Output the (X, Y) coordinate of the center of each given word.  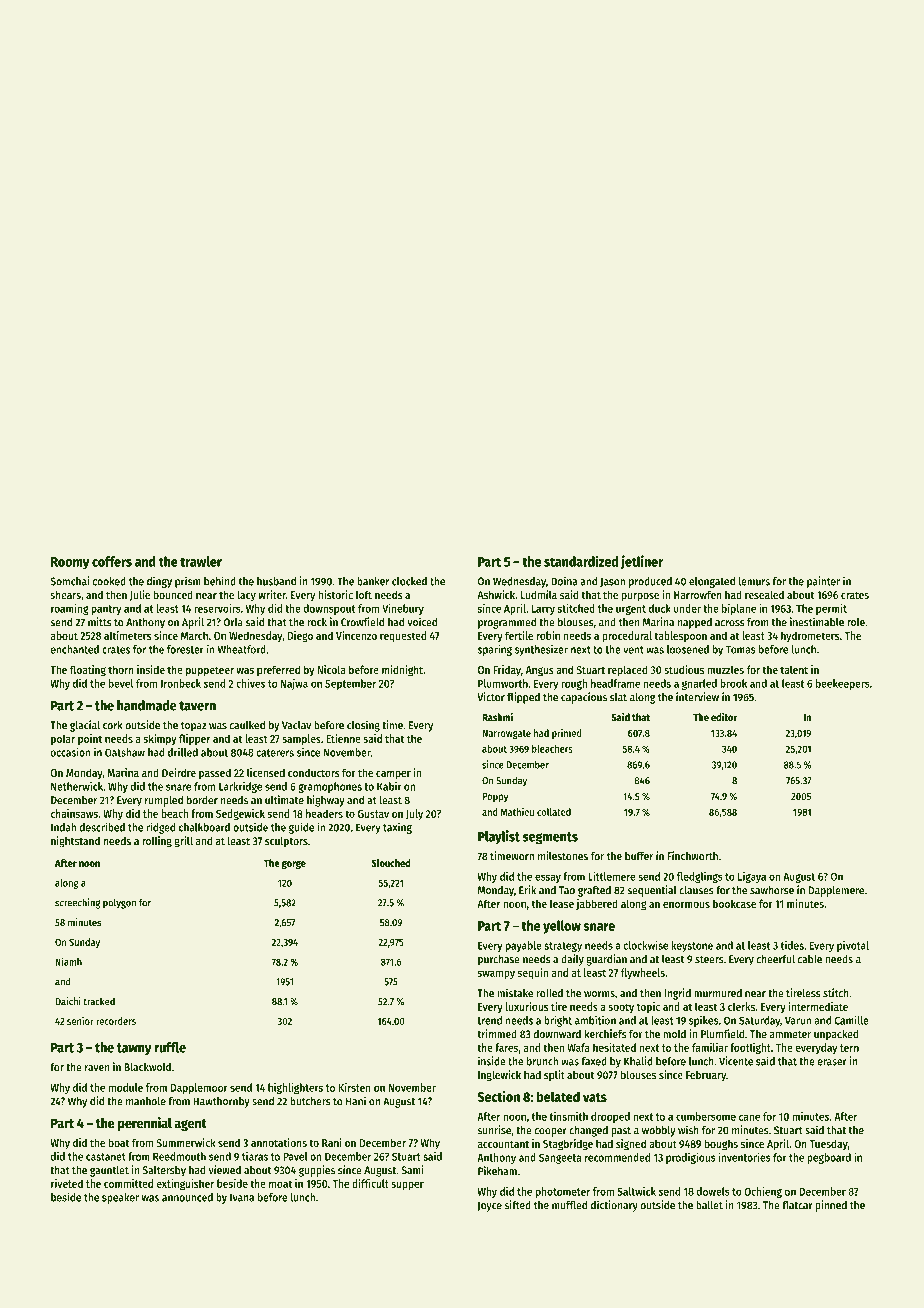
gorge (294, 865)
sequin (533, 973)
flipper (194, 739)
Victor (491, 697)
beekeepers (843, 684)
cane (749, 1117)
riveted (67, 1183)
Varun (798, 1020)
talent (794, 669)
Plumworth (503, 683)
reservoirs (217, 608)
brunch (542, 1061)
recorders (116, 1021)
